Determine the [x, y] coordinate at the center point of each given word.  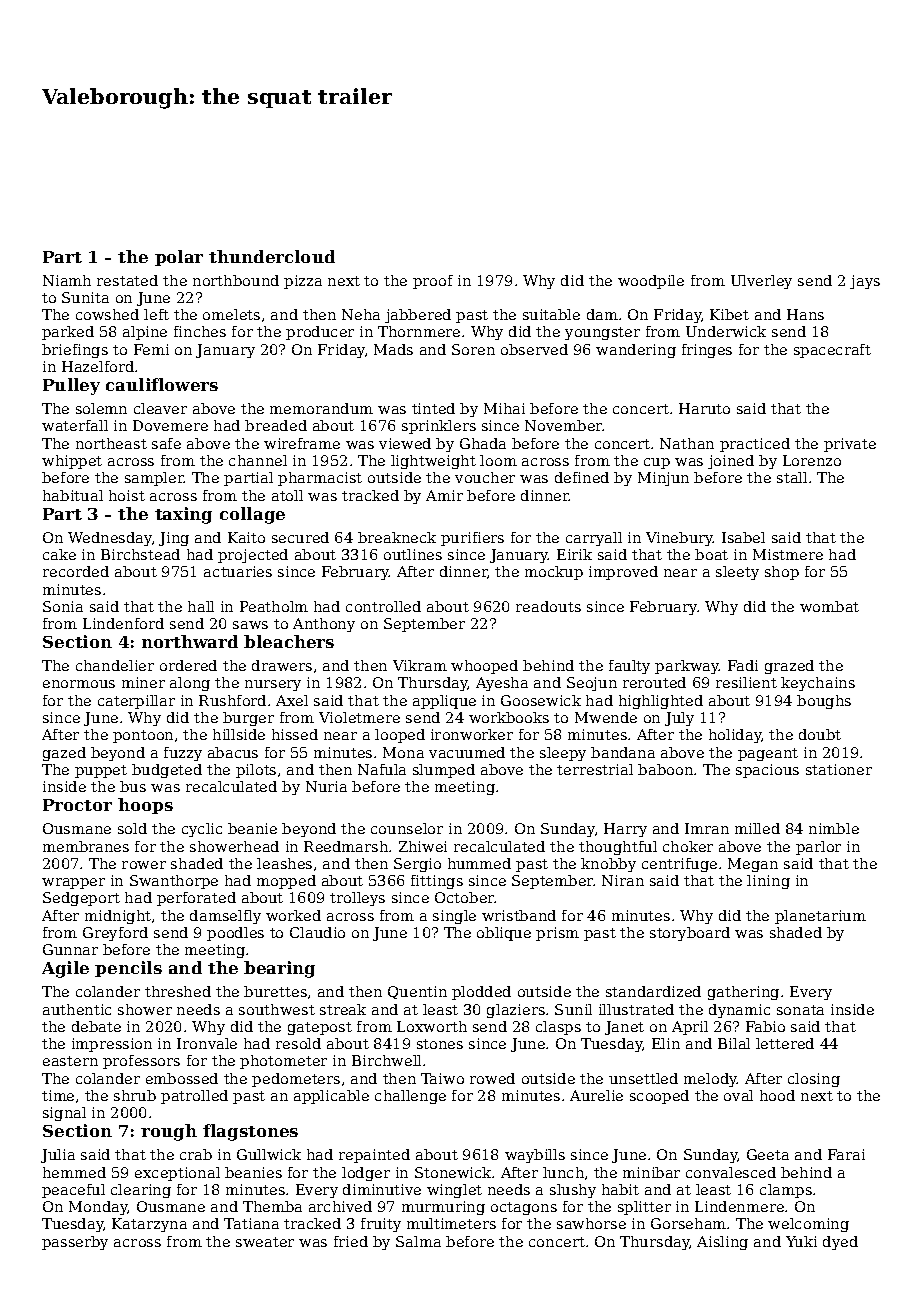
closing [814, 1080]
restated [127, 280]
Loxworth [432, 1026]
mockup [554, 573]
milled [757, 828]
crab [196, 1154]
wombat [829, 606]
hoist [127, 495]
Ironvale [207, 1043]
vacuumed [467, 752]
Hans [805, 314]
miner [143, 682]
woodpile [651, 282]
